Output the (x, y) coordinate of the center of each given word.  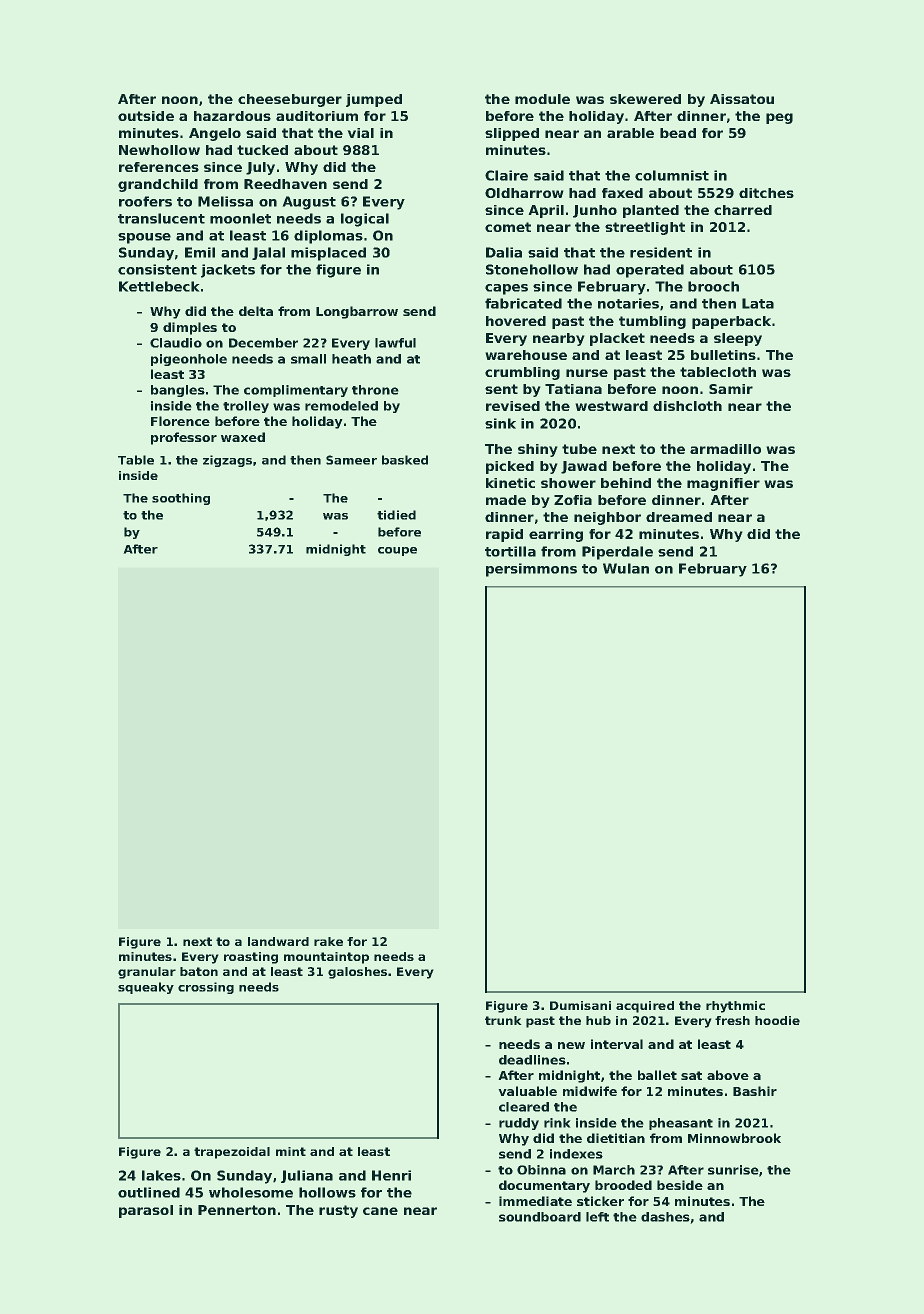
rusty (338, 1211)
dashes (665, 1217)
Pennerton (237, 1210)
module (542, 99)
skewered (645, 99)
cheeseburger (290, 100)
